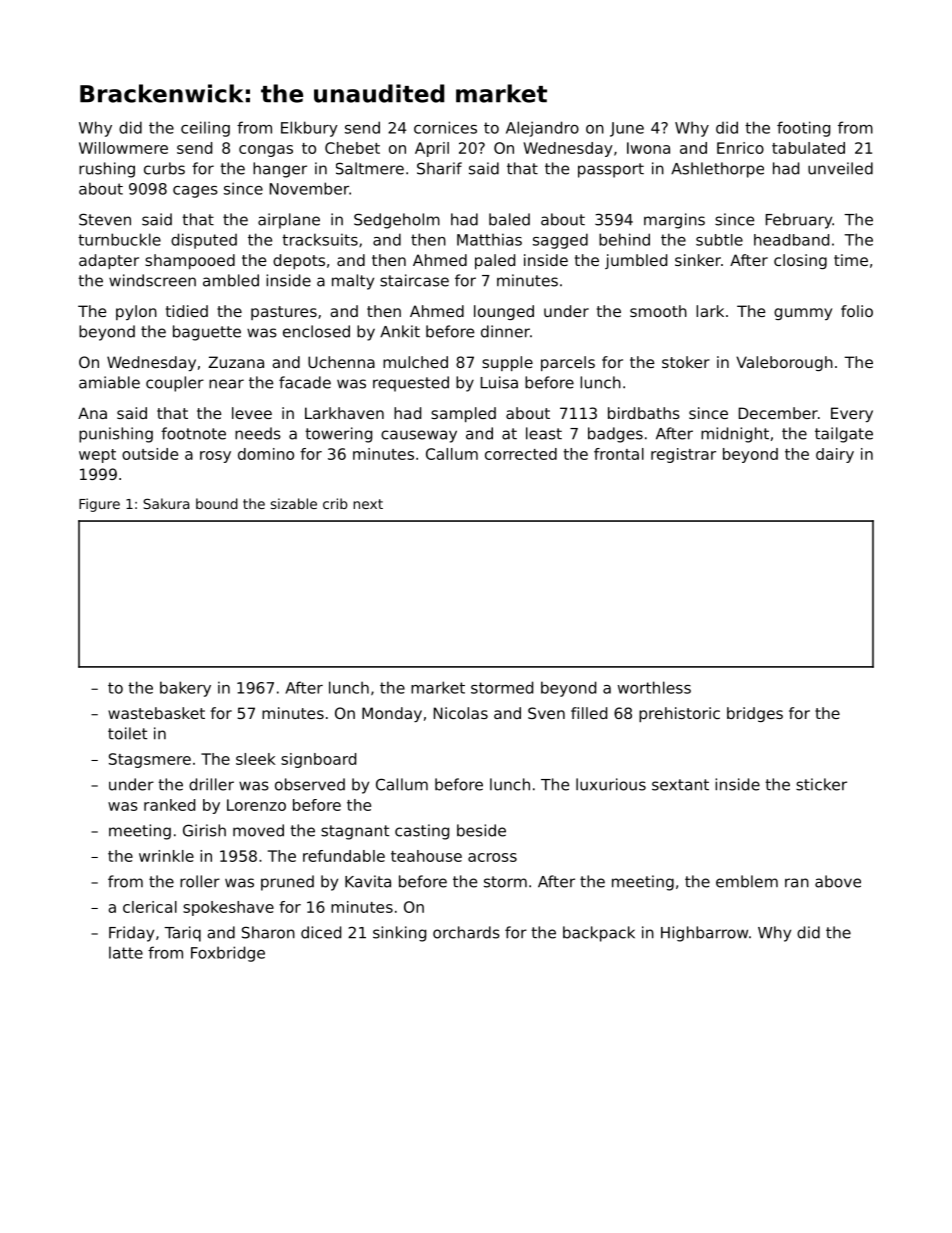 This page has width=952, height=1233. I want to click on turnbuckle, so click(119, 239).
